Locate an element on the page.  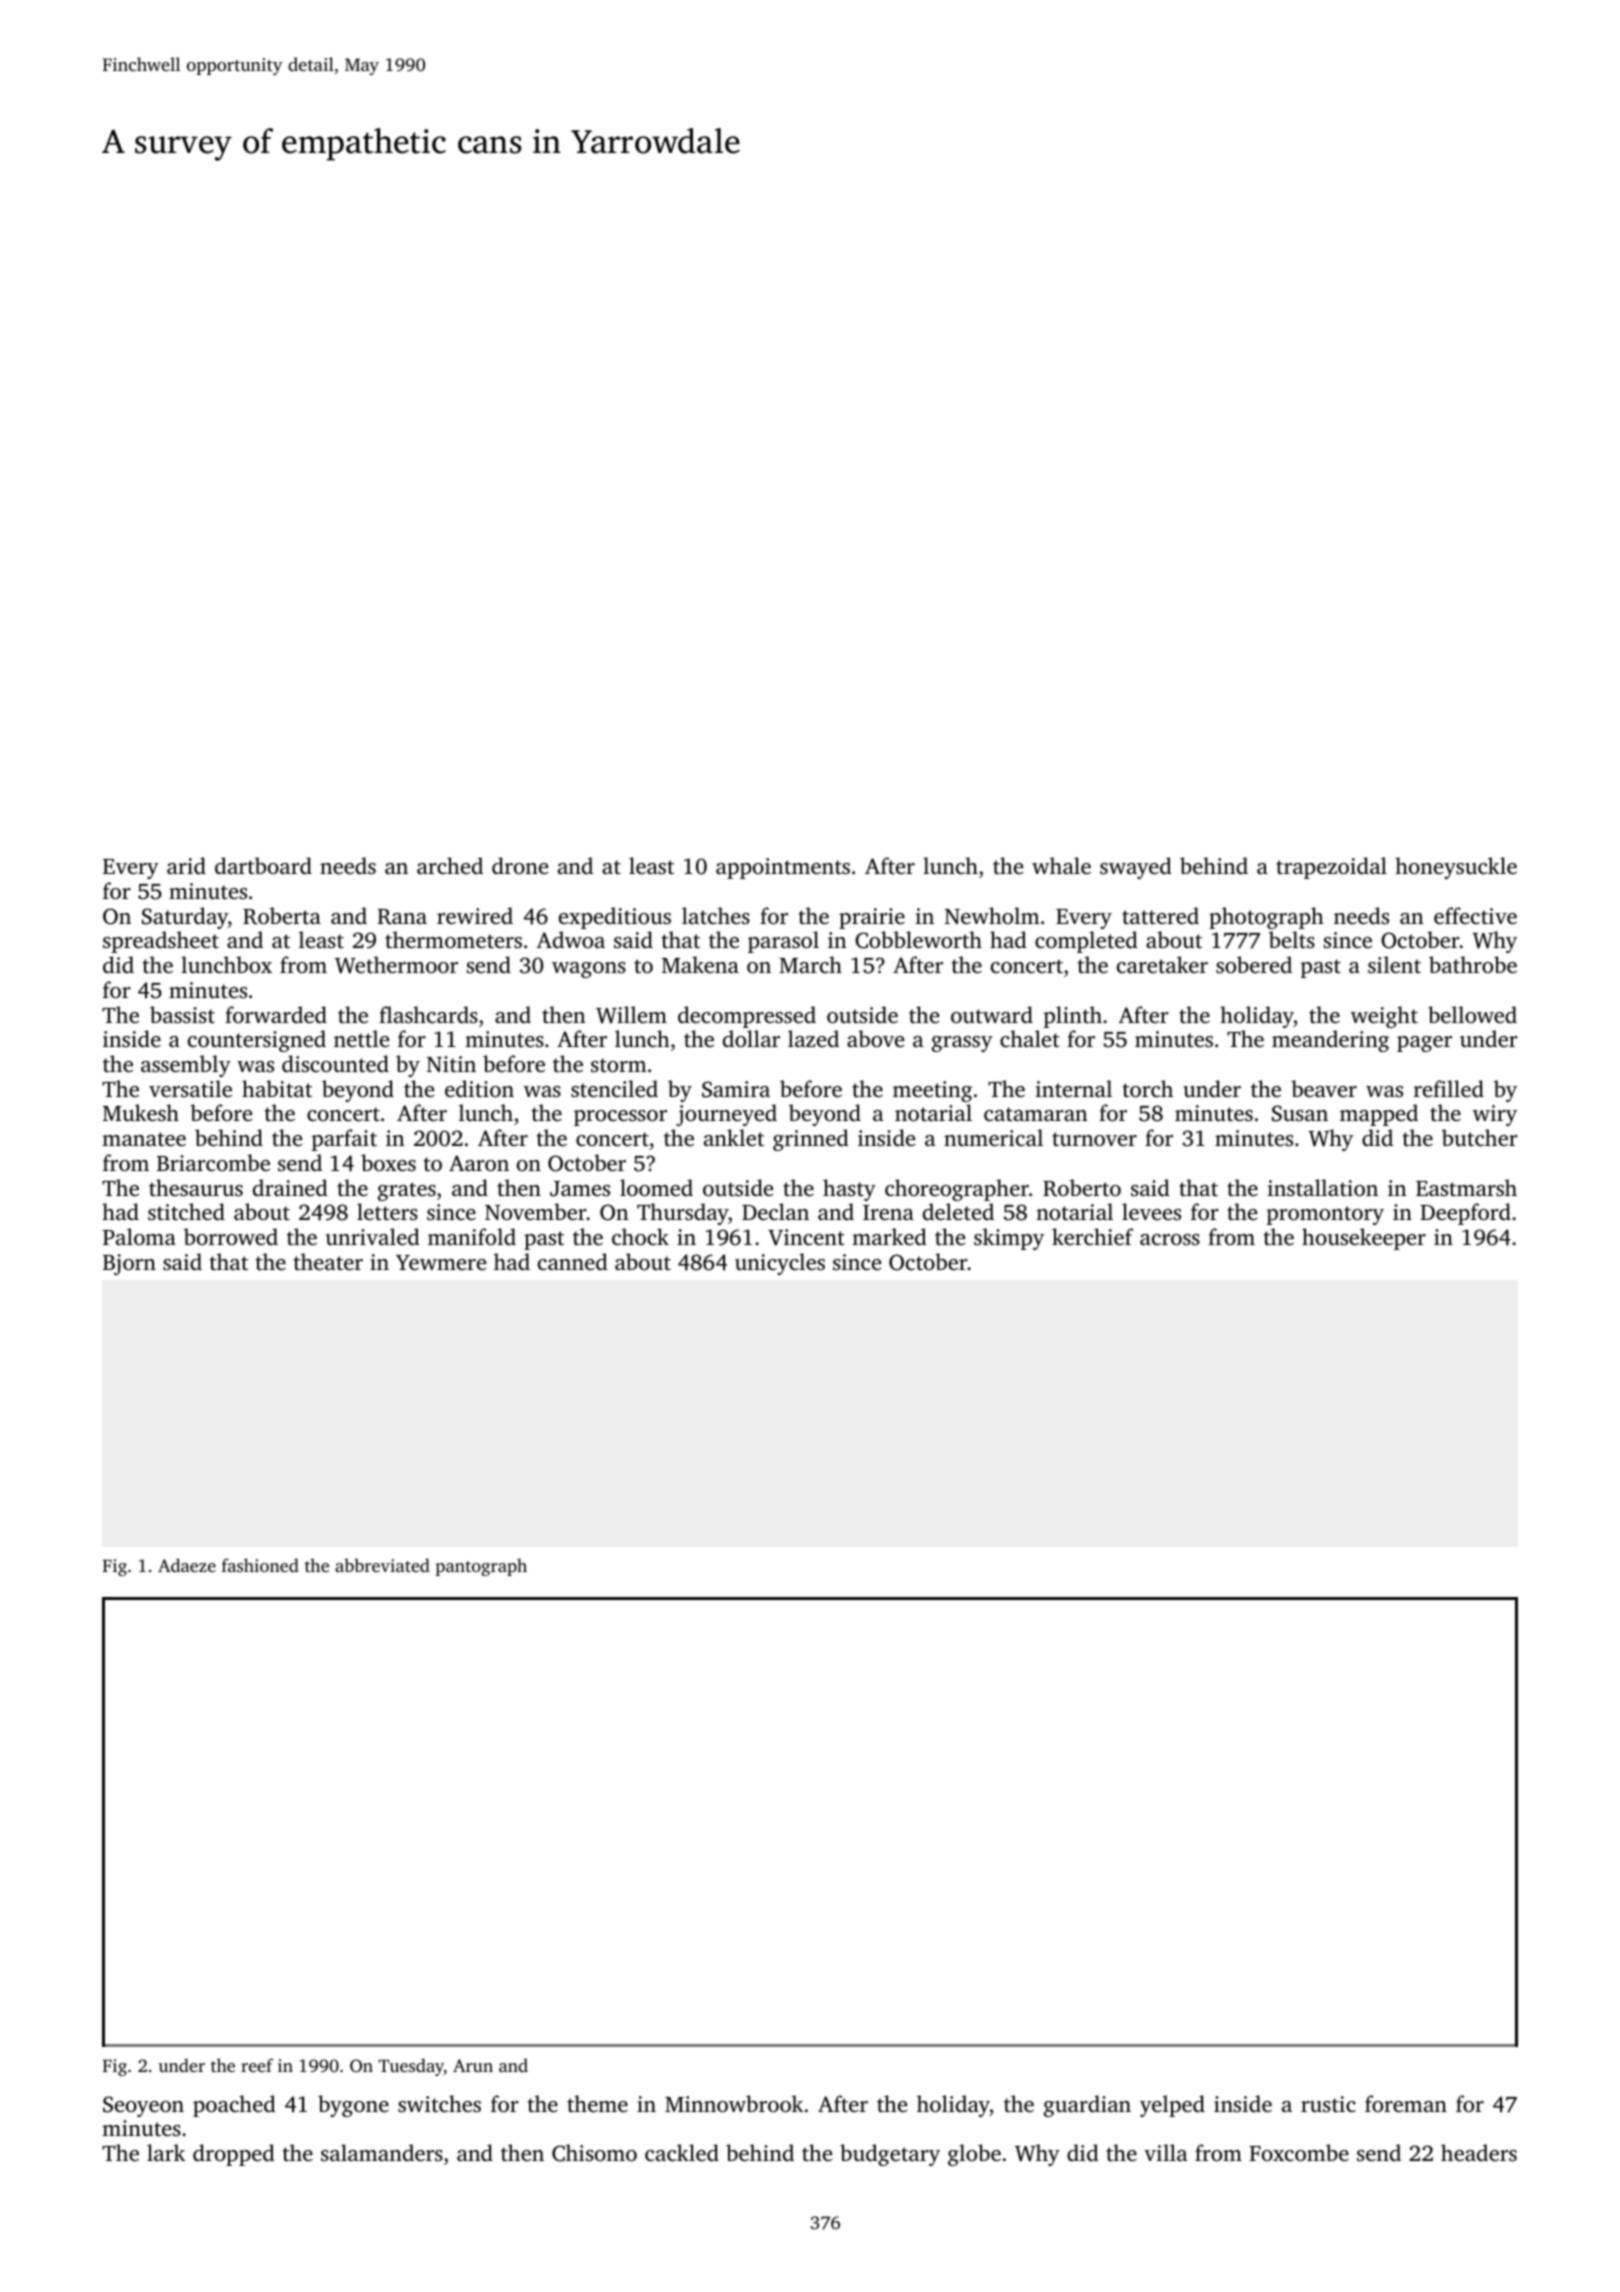
trapezoidal is located at coordinates (1331, 868).
